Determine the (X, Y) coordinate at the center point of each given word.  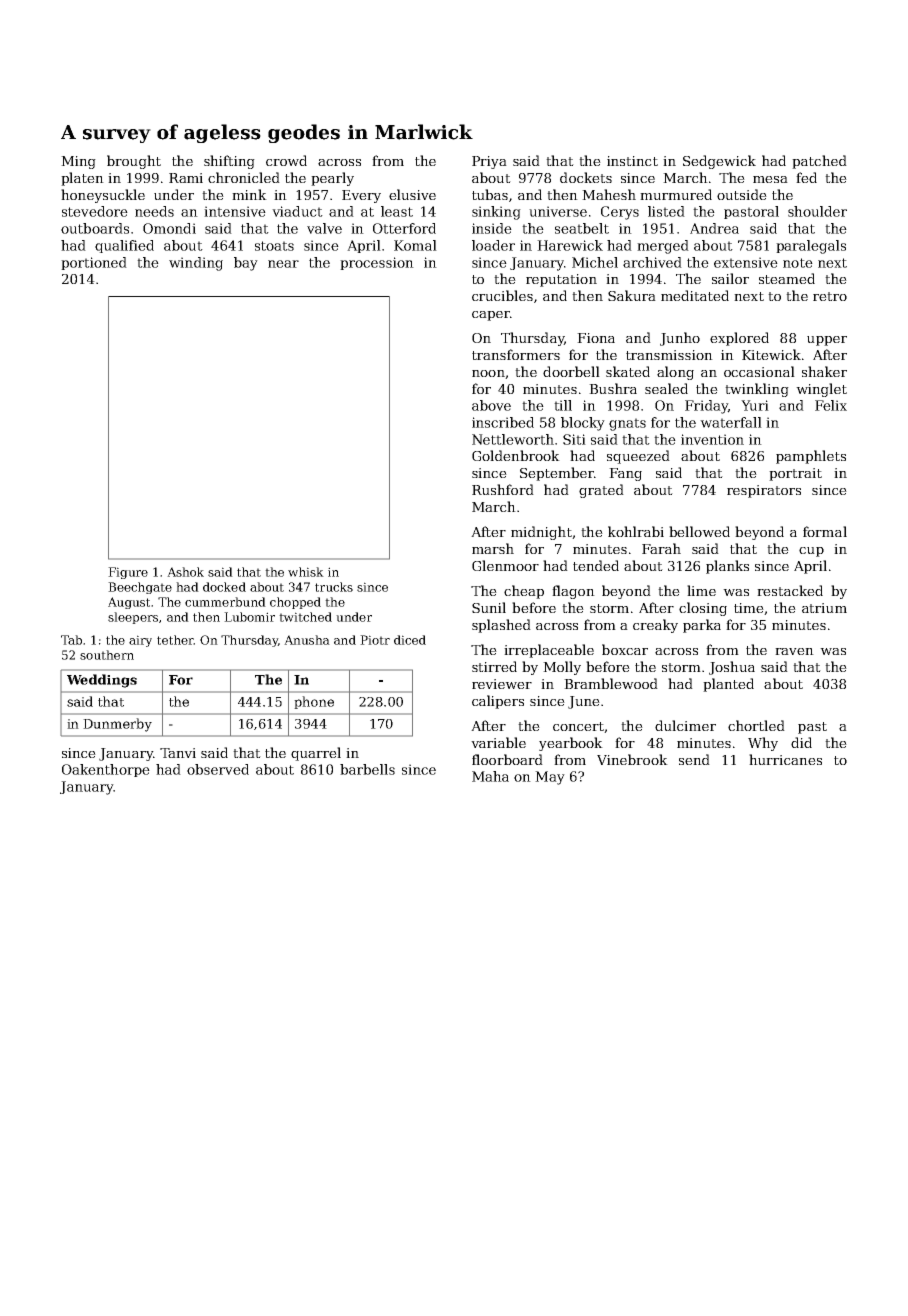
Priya (489, 162)
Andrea (714, 228)
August (129, 603)
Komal (415, 245)
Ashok (185, 572)
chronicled (244, 177)
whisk (306, 572)
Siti (574, 439)
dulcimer (685, 725)
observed (218, 769)
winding (196, 264)
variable (498, 742)
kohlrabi (636, 531)
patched (819, 162)
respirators (764, 491)
